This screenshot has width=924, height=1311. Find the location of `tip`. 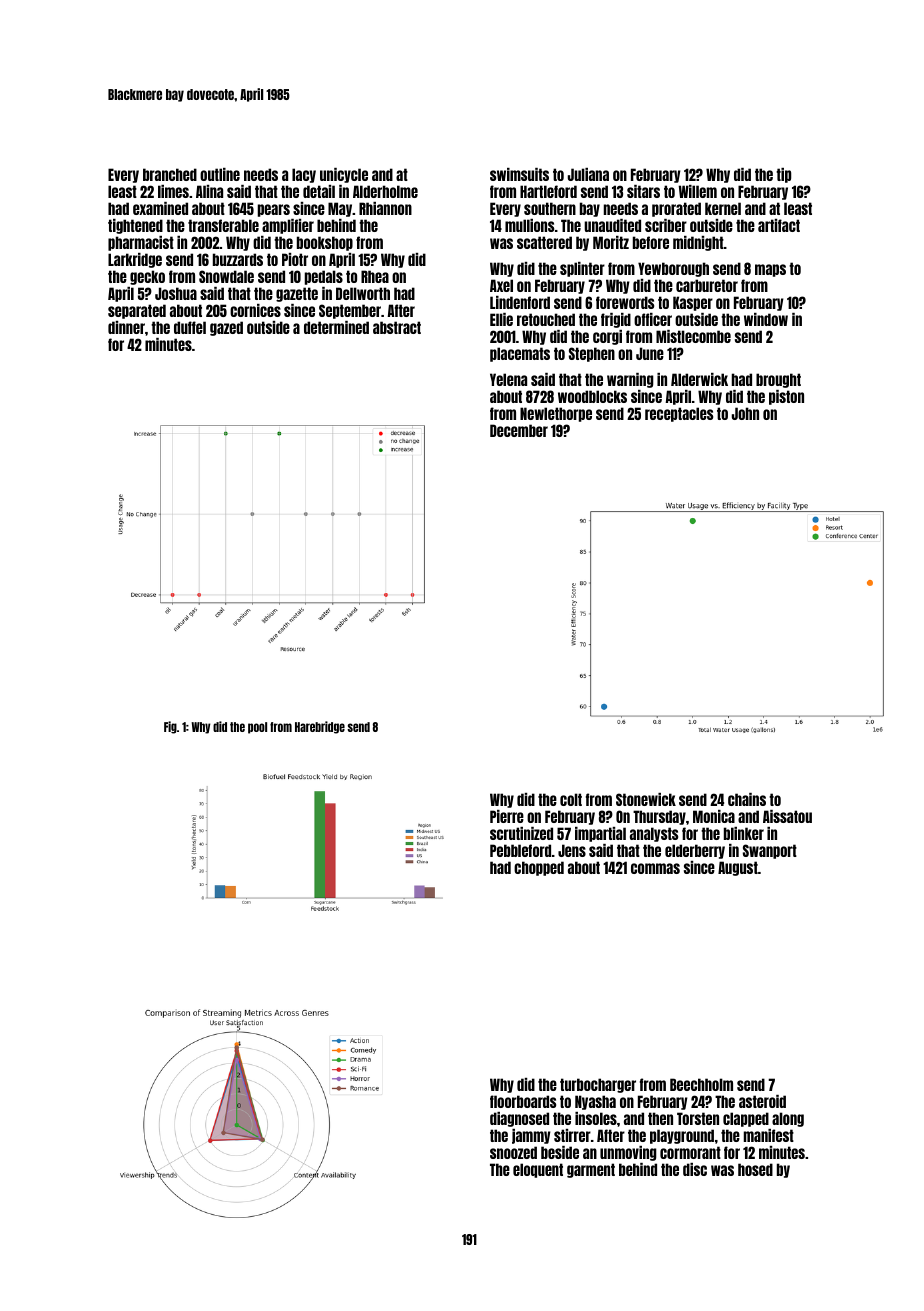

tip is located at coordinates (783, 175).
